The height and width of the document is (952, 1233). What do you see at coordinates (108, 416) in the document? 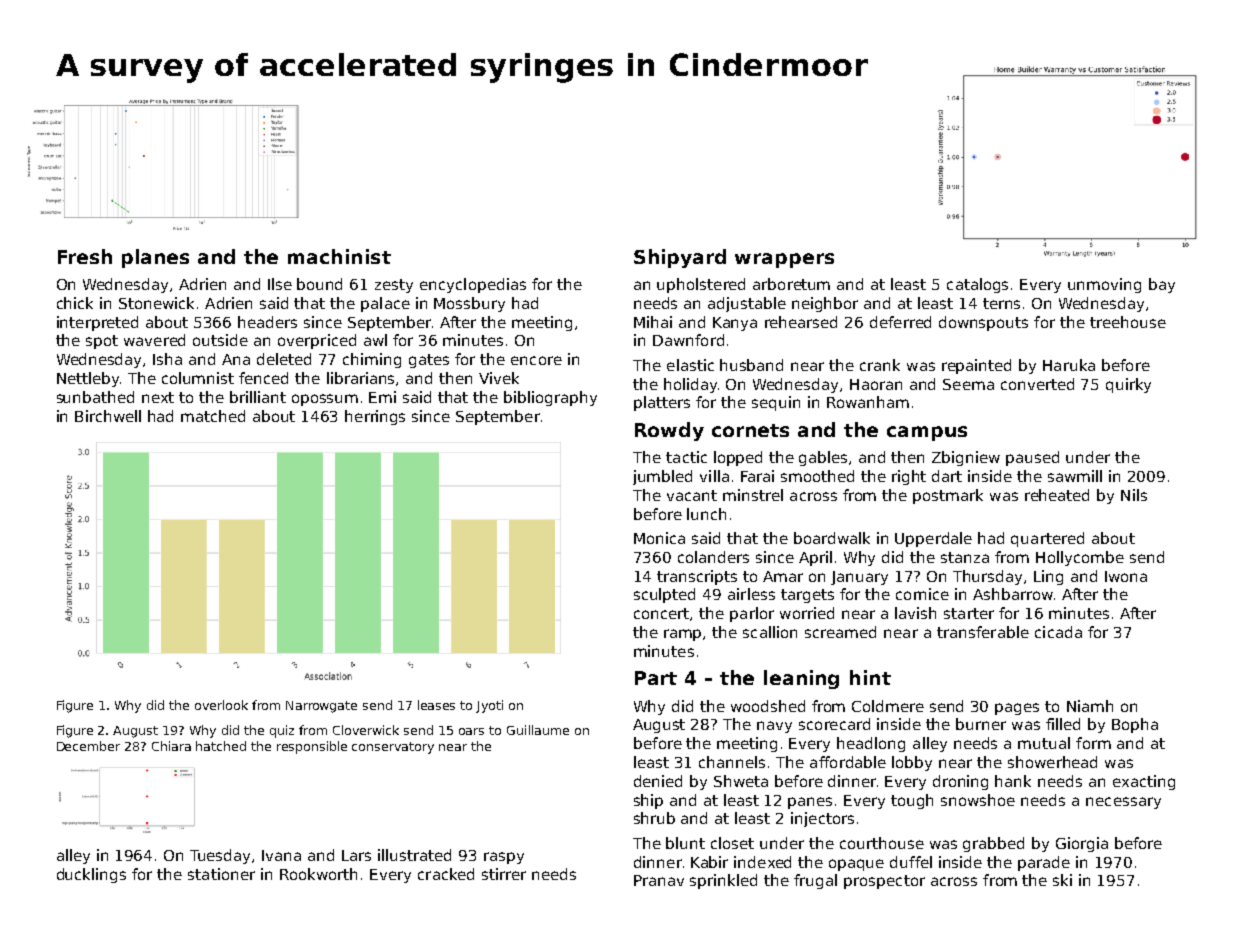
I see `Birchwell` at bounding box center [108, 416].
